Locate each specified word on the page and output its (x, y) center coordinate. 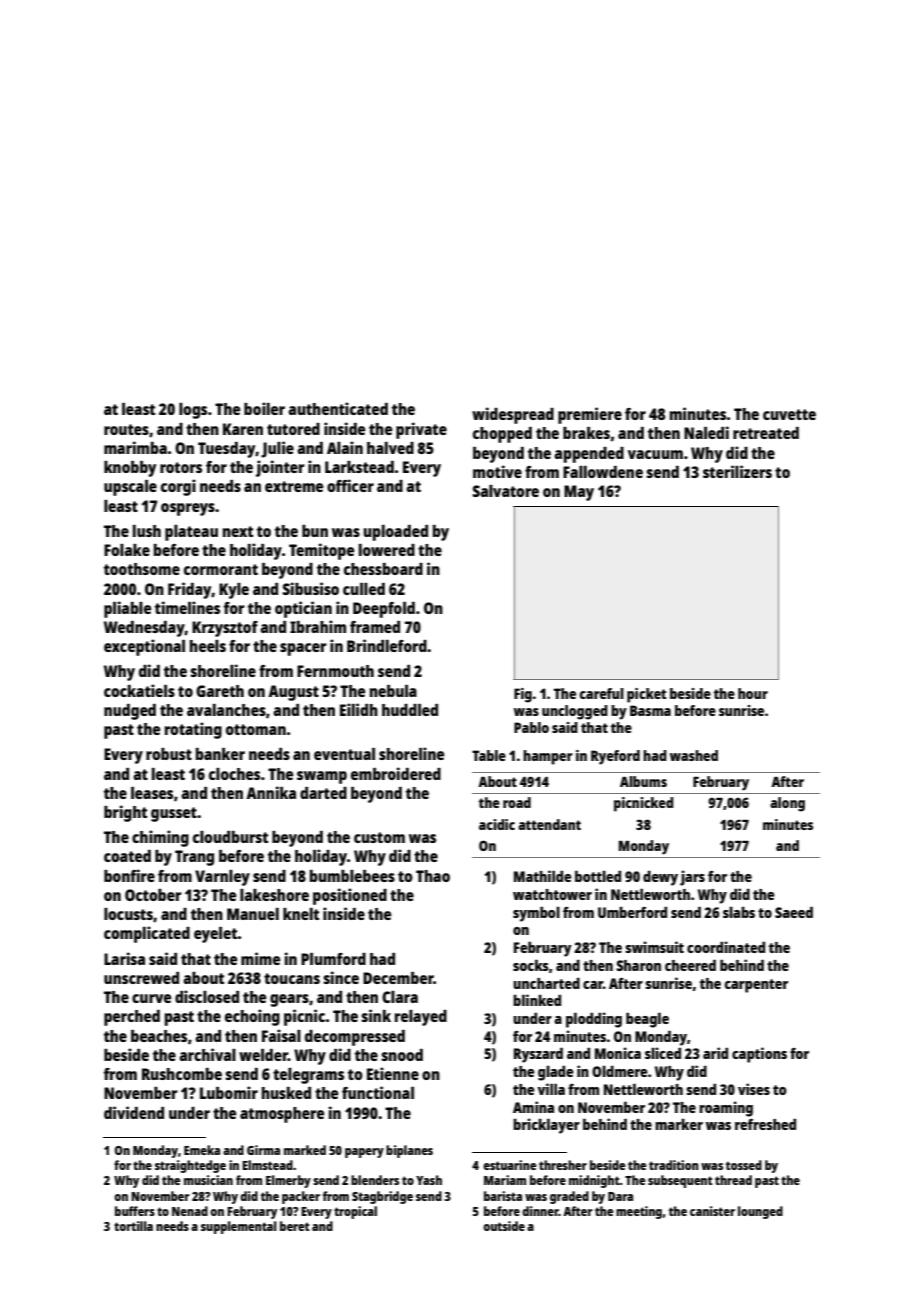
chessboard (383, 569)
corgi (178, 487)
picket (647, 695)
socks (531, 965)
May (579, 493)
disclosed (207, 996)
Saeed (794, 912)
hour (753, 693)
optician (303, 609)
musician (208, 1180)
